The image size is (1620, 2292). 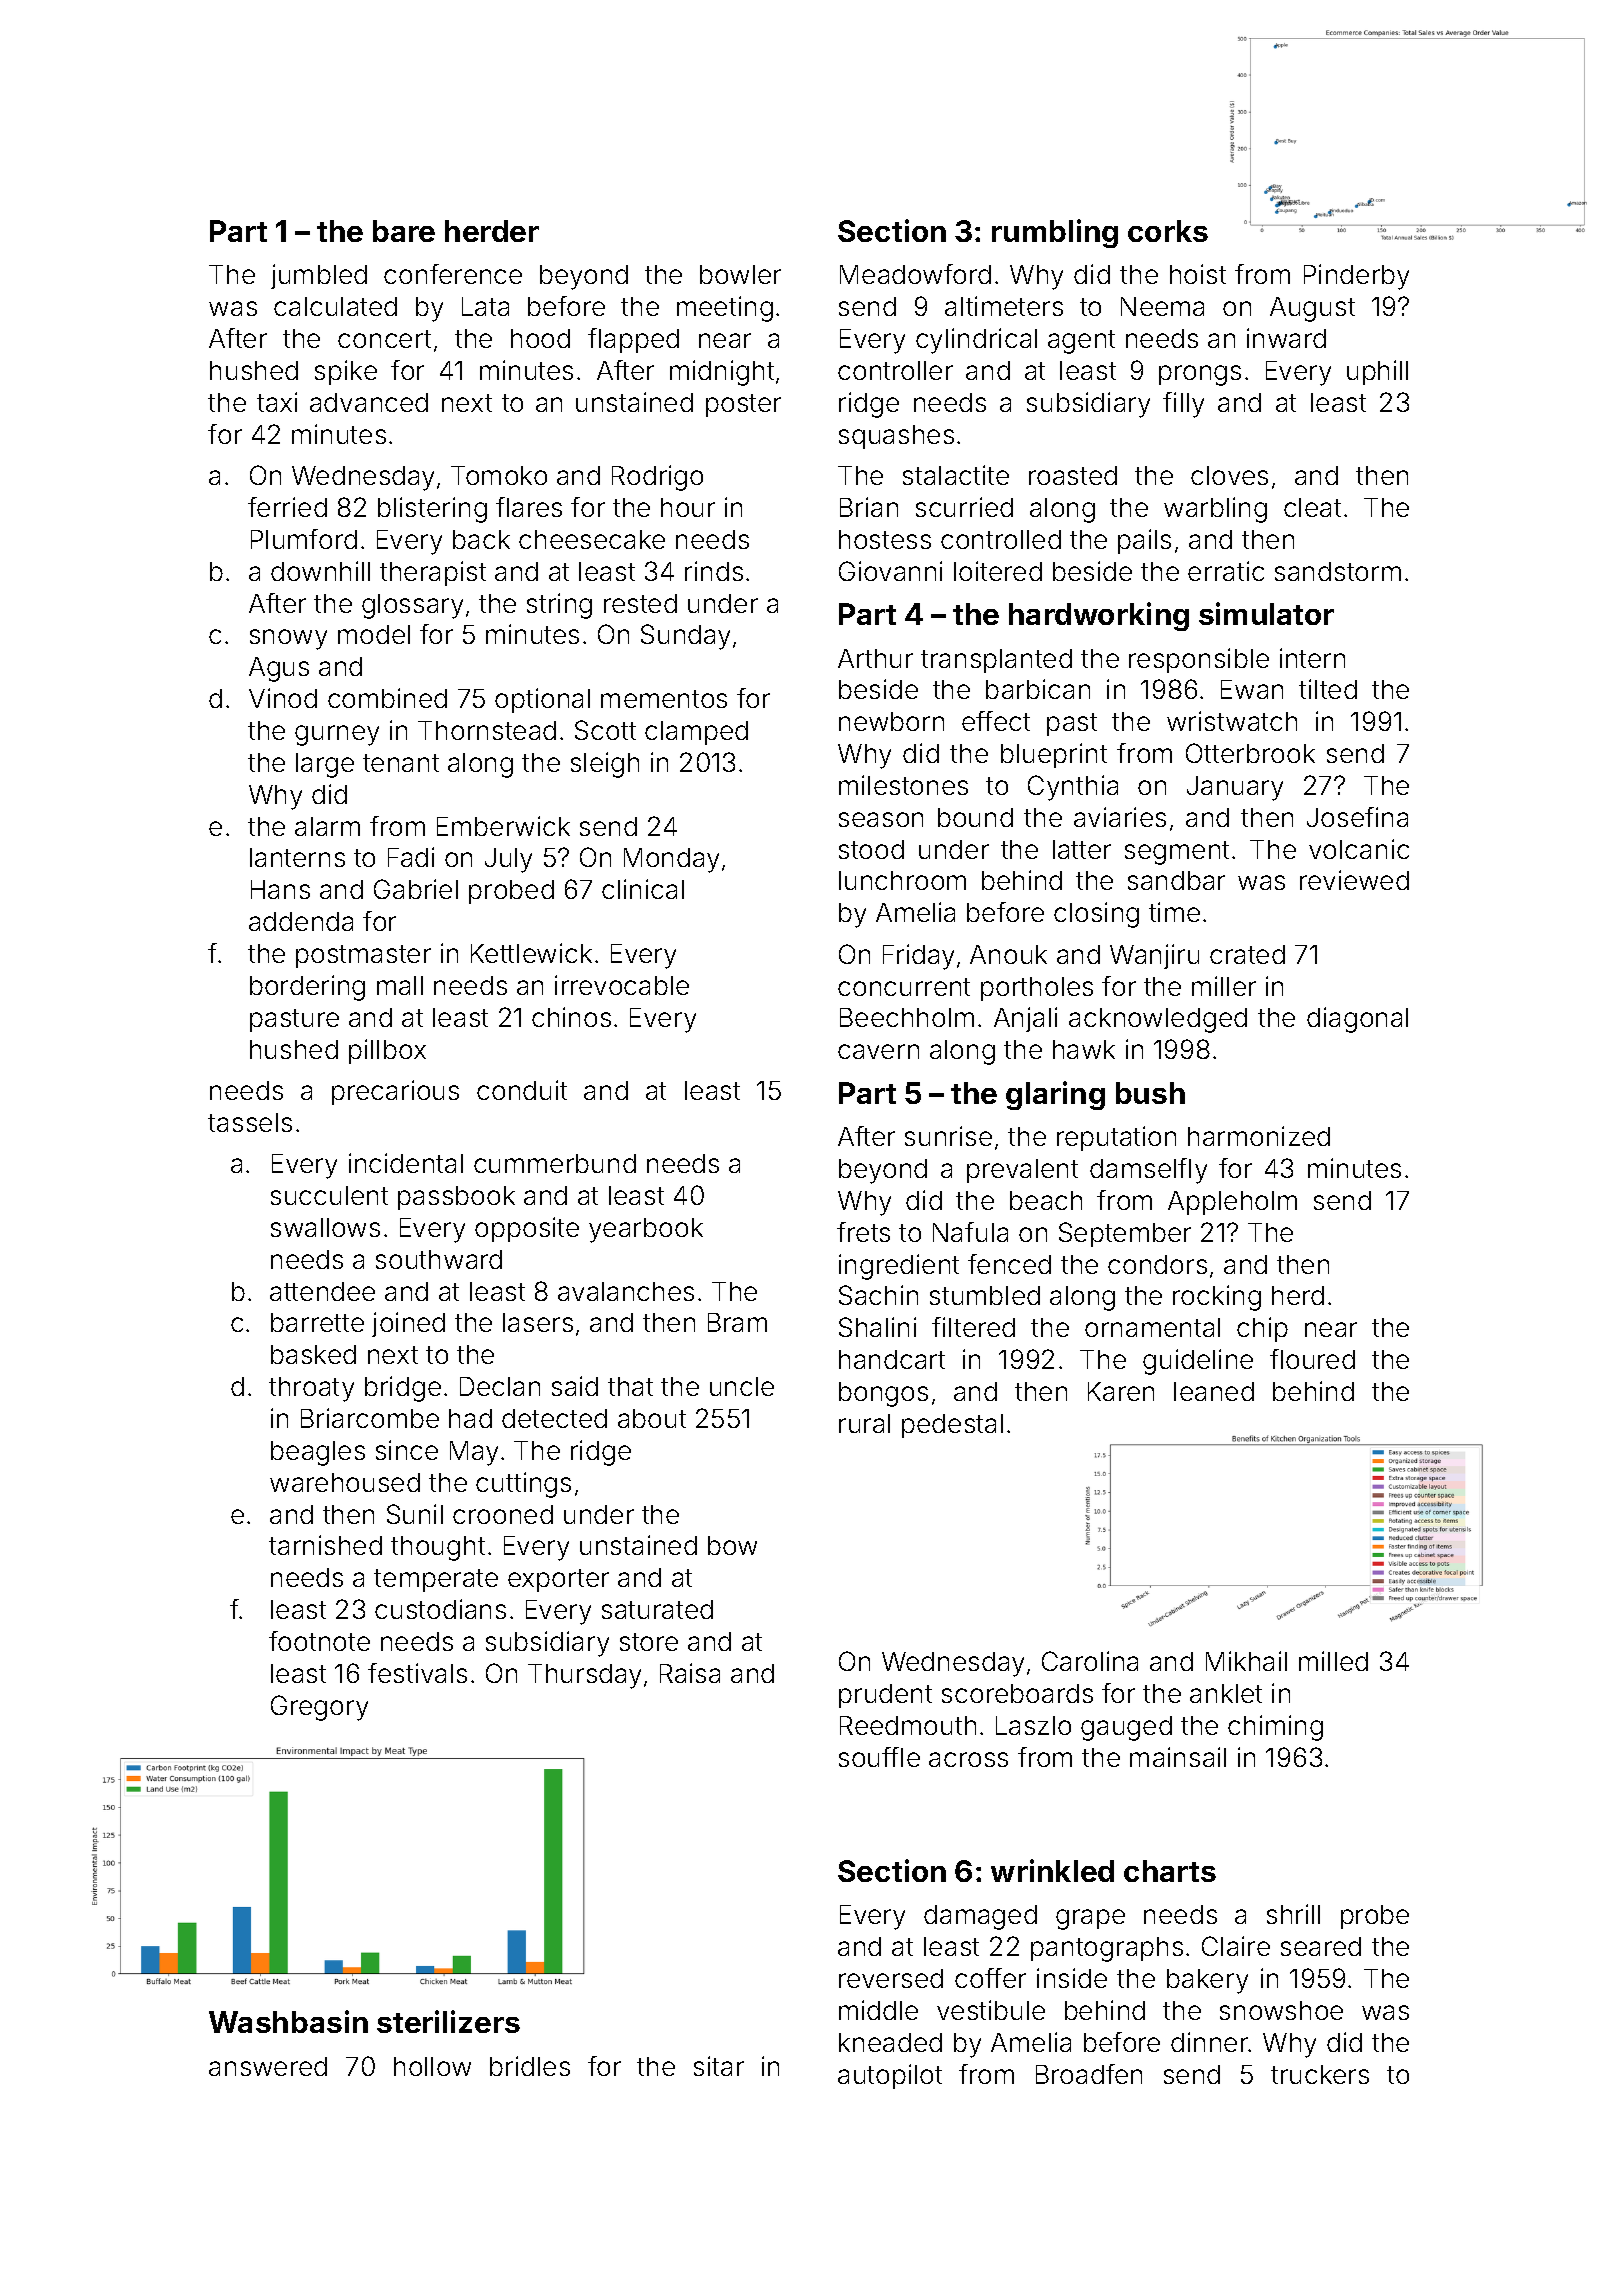 I want to click on bowler, so click(x=740, y=274).
